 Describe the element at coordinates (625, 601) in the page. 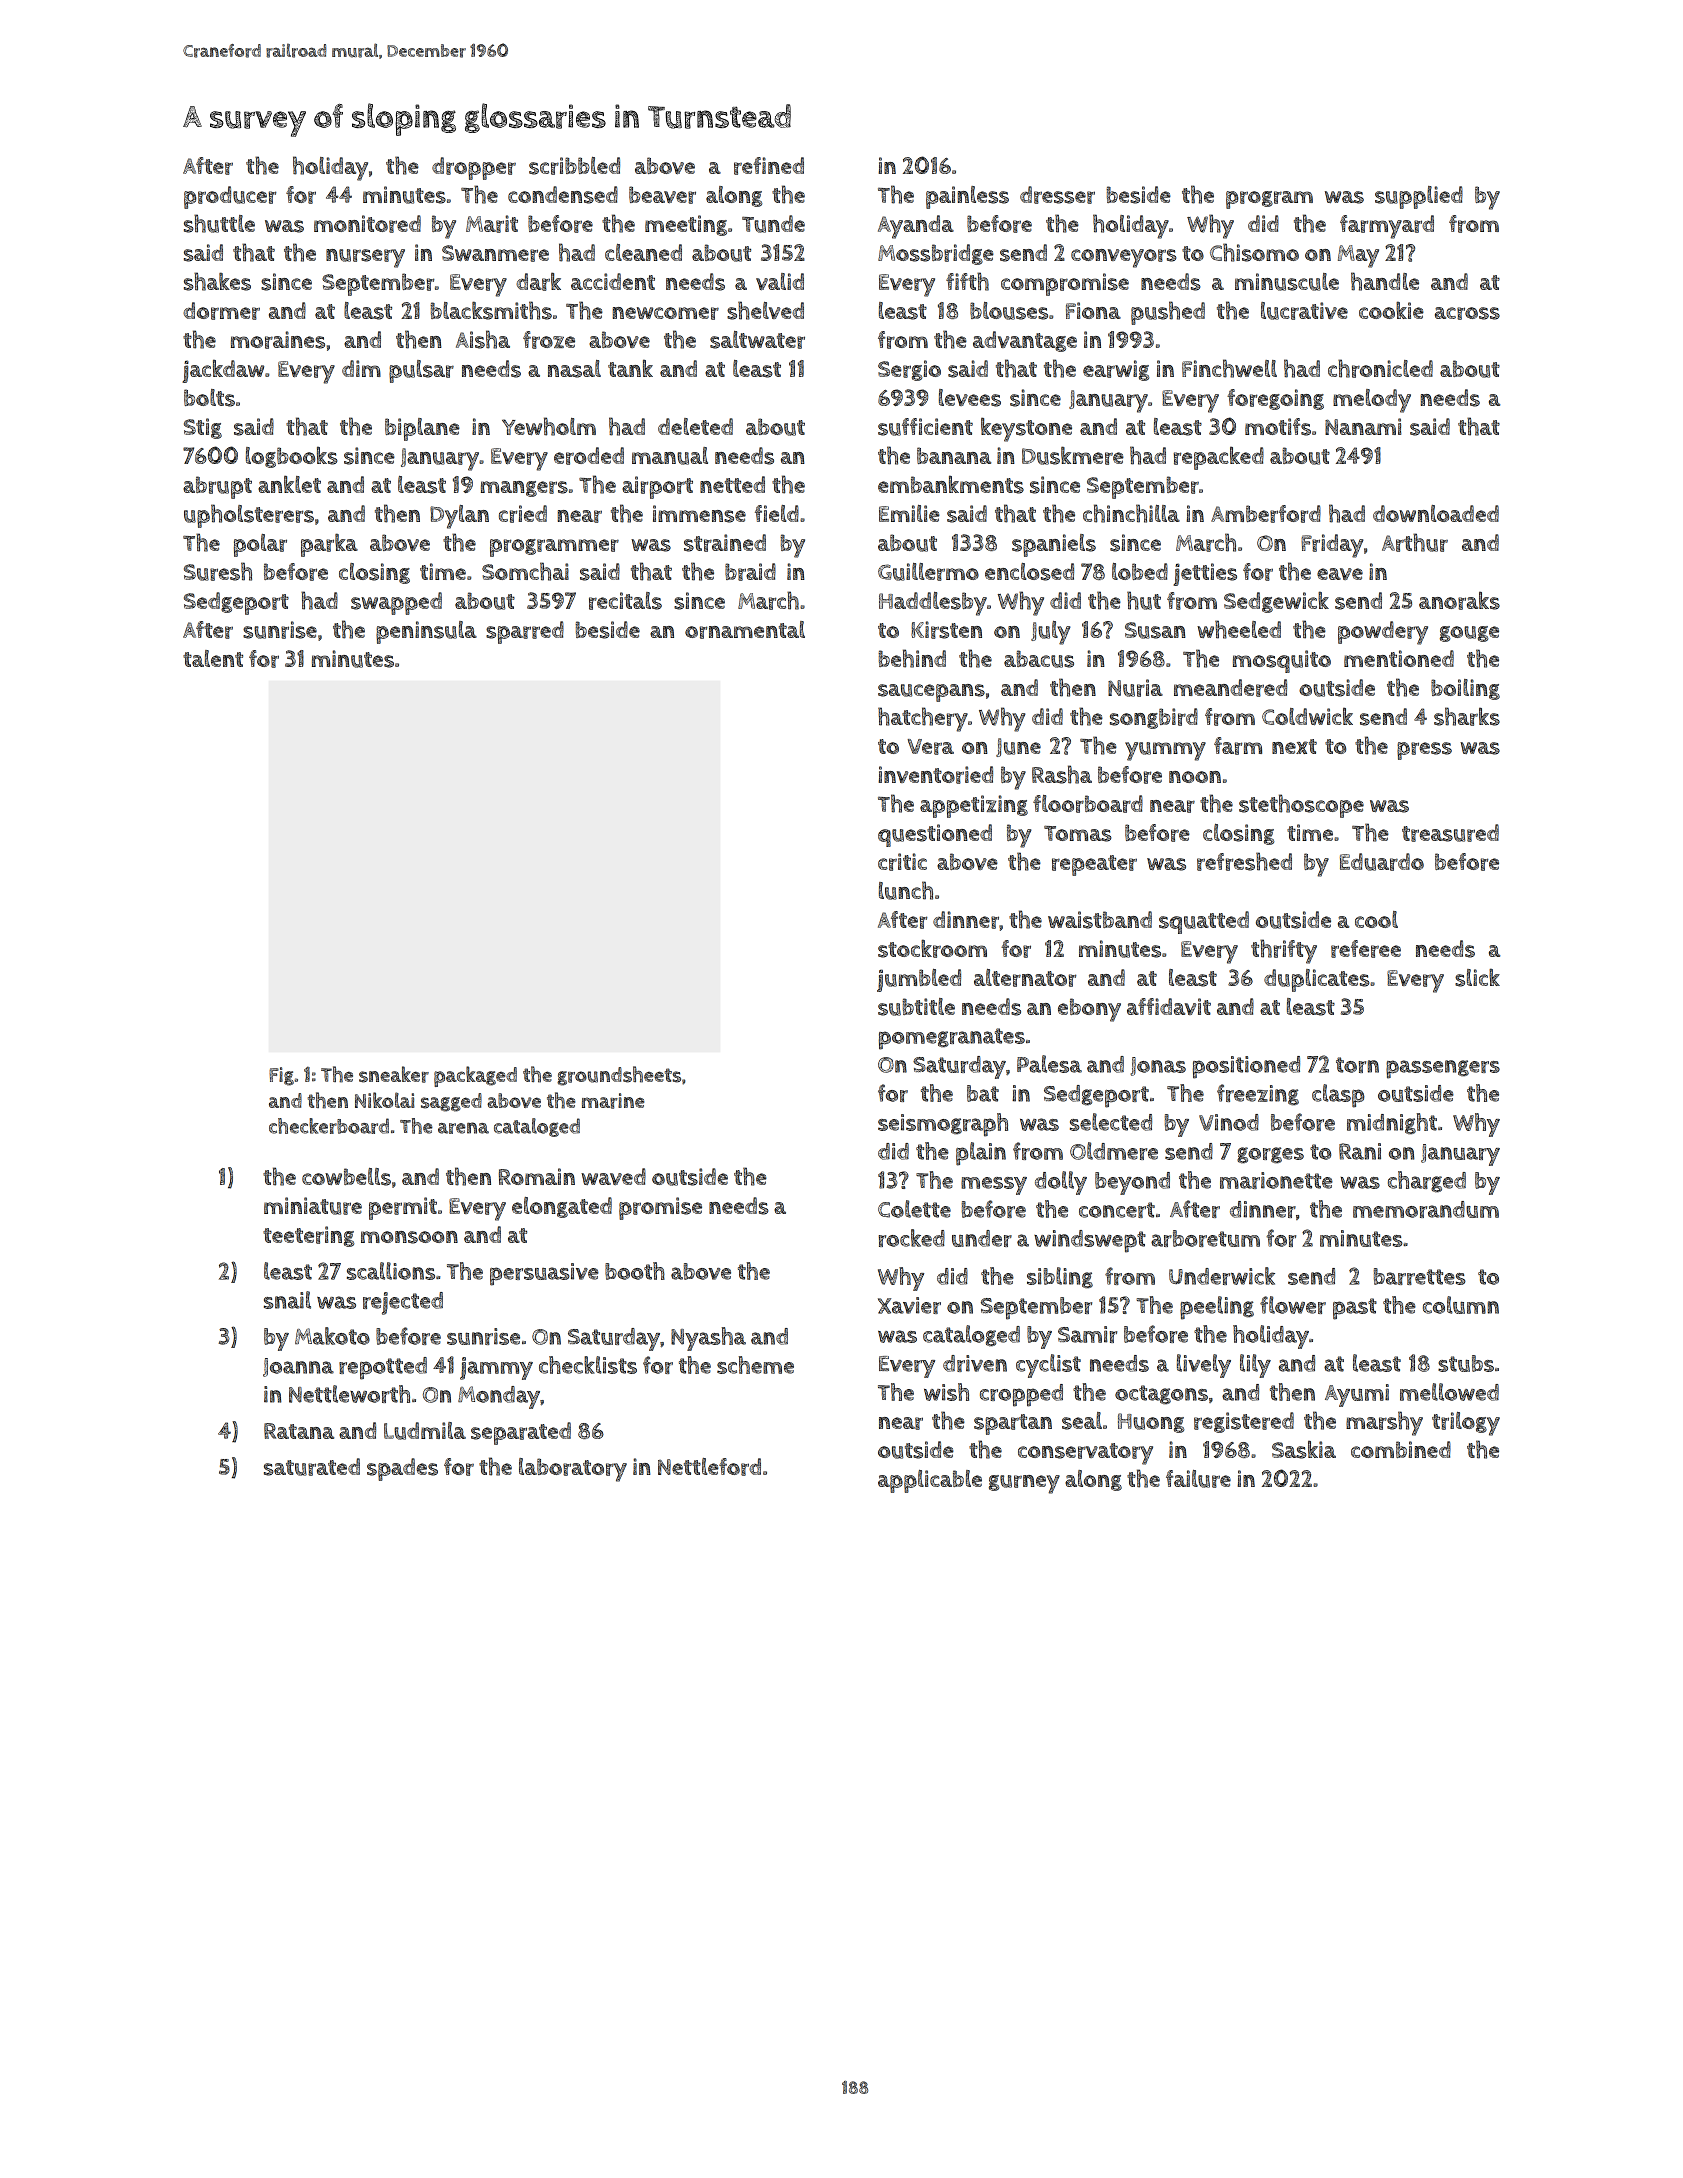

I see `recitals` at that location.
